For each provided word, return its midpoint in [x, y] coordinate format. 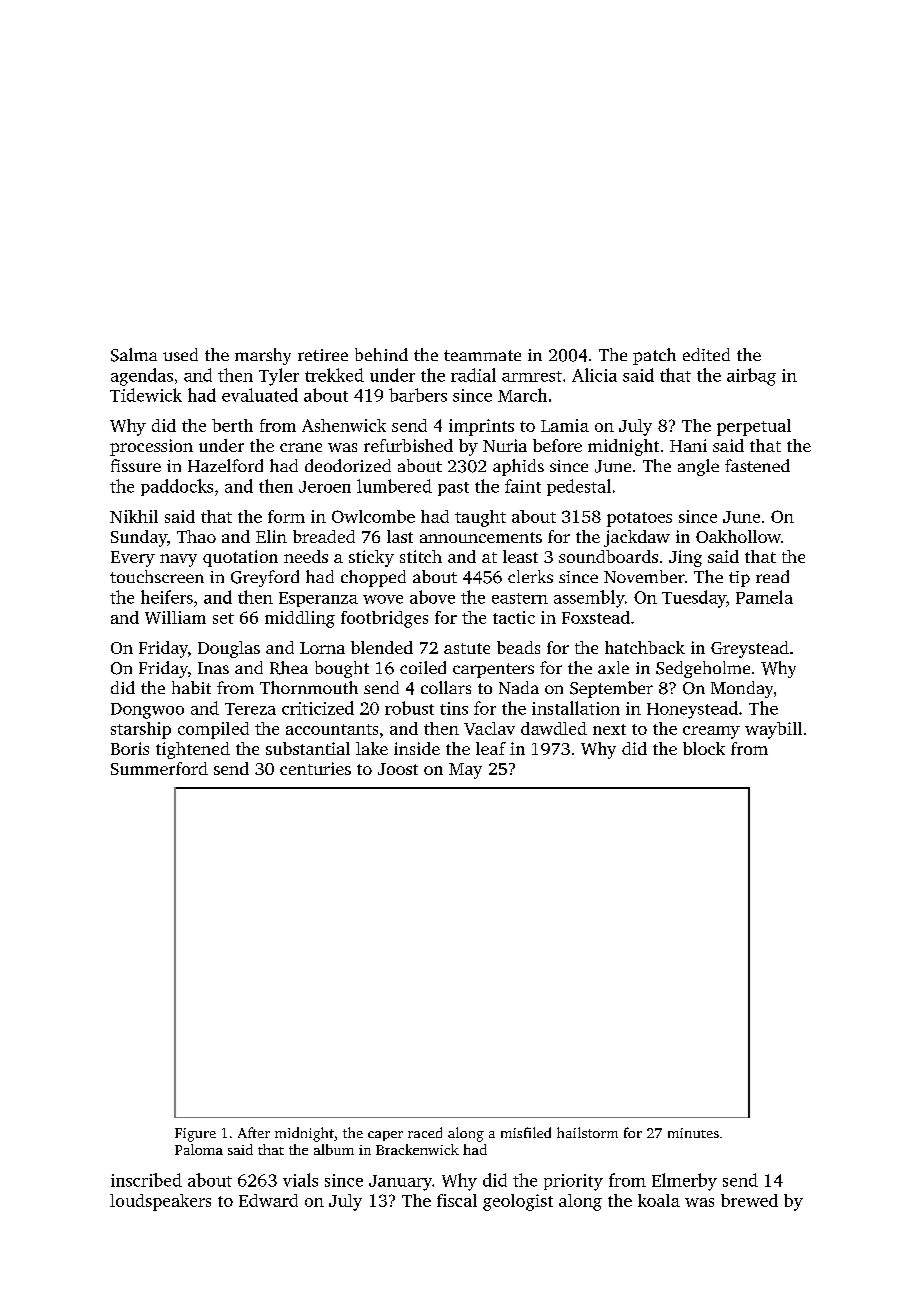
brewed [749, 1200]
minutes [693, 1133]
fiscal [457, 1200]
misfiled [526, 1132]
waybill [773, 730]
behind [381, 354]
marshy [263, 356]
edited [706, 354]
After [254, 1132]
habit [191, 687]
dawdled [554, 728]
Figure [195, 1135]
